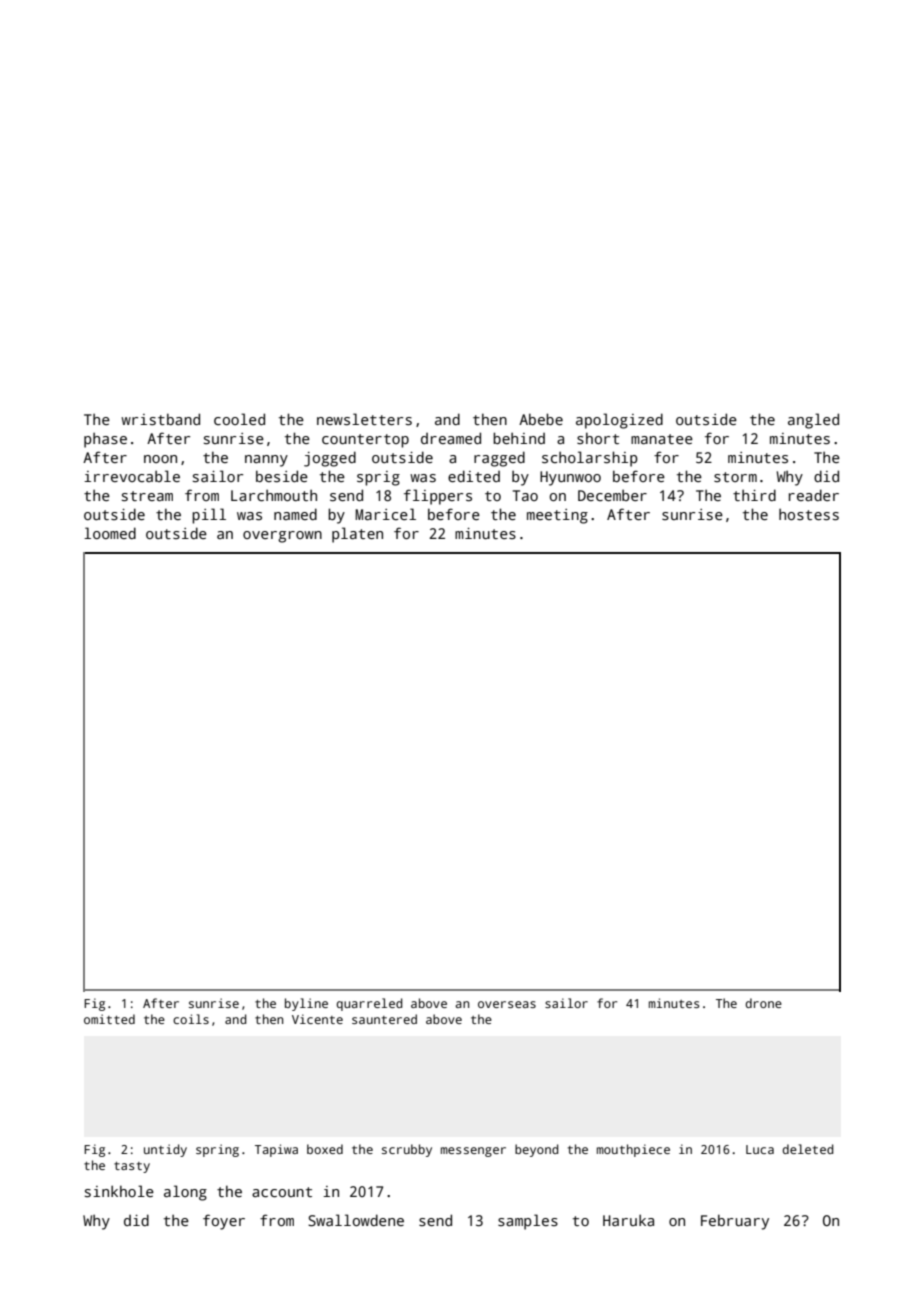 Image resolution: width=924 pixels, height=1308 pixels. What do you see at coordinates (384, 1019) in the screenshot?
I see `sauntered` at bounding box center [384, 1019].
